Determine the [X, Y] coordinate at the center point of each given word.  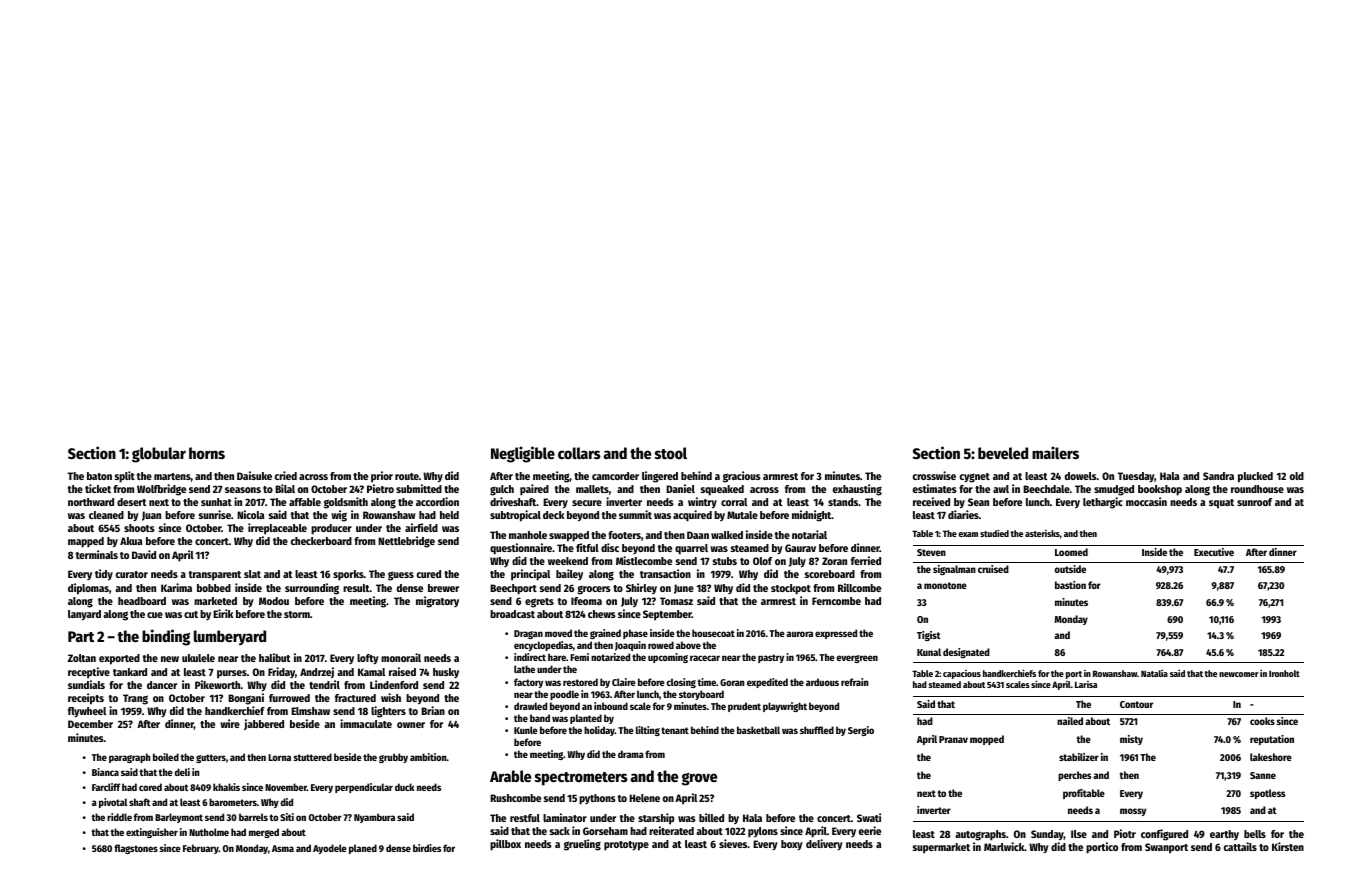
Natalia [1154, 673]
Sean [978, 502]
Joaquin [630, 646]
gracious [742, 477]
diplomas [88, 589]
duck [404, 787]
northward [91, 502]
